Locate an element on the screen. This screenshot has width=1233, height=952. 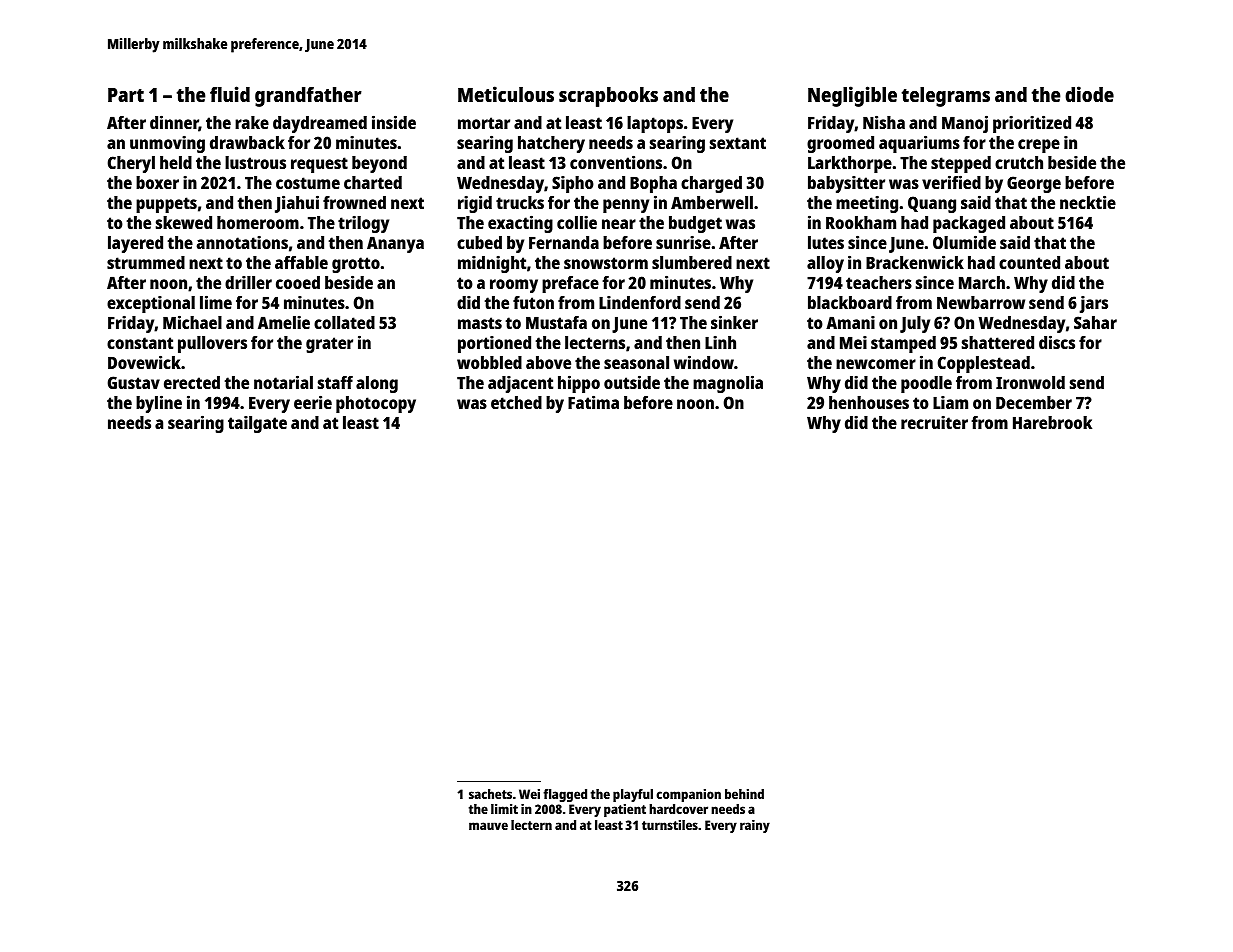
cubed is located at coordinates (479, 242).
